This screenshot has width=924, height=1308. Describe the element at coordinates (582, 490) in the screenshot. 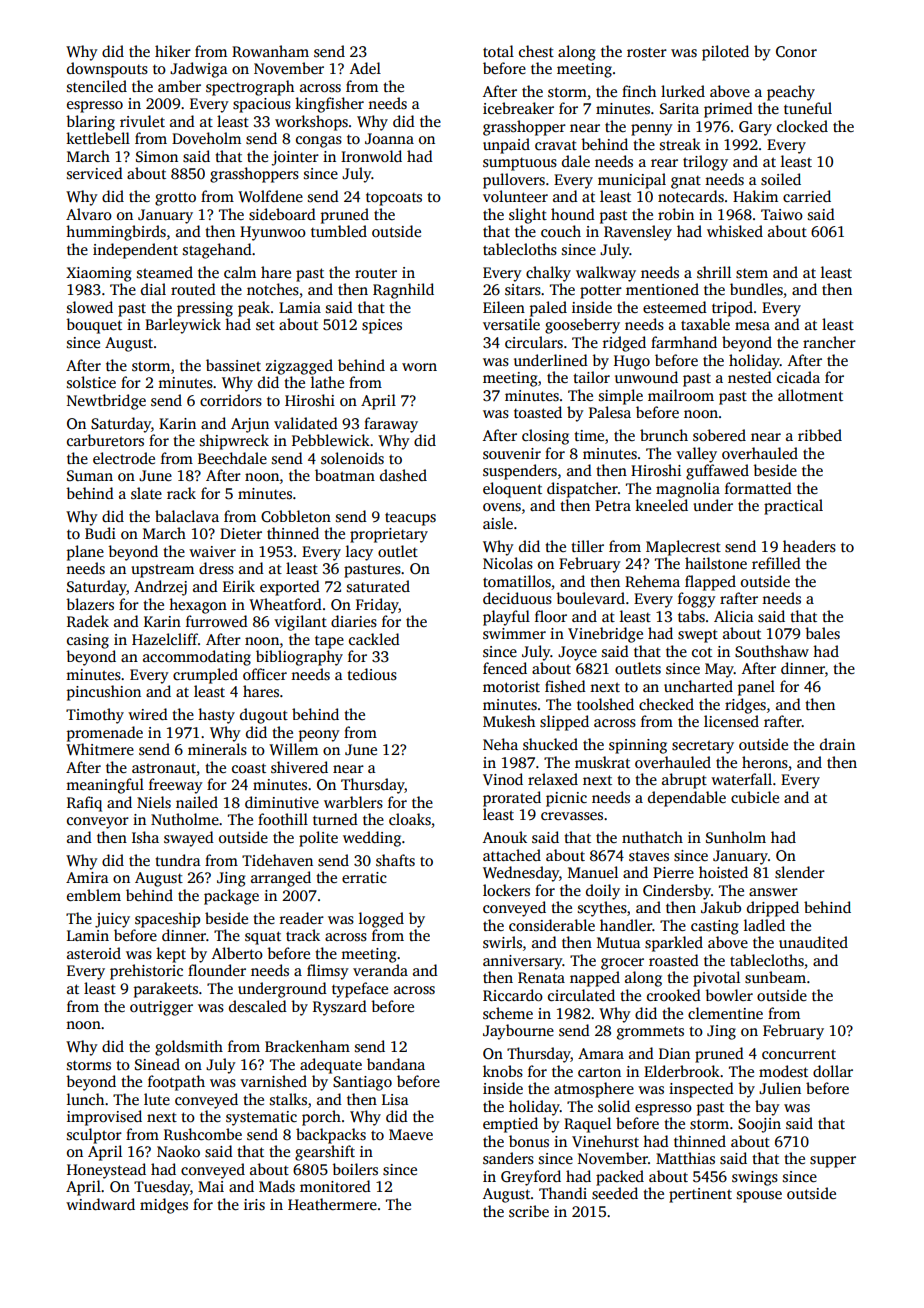

I see `dispatcher` at that location.
